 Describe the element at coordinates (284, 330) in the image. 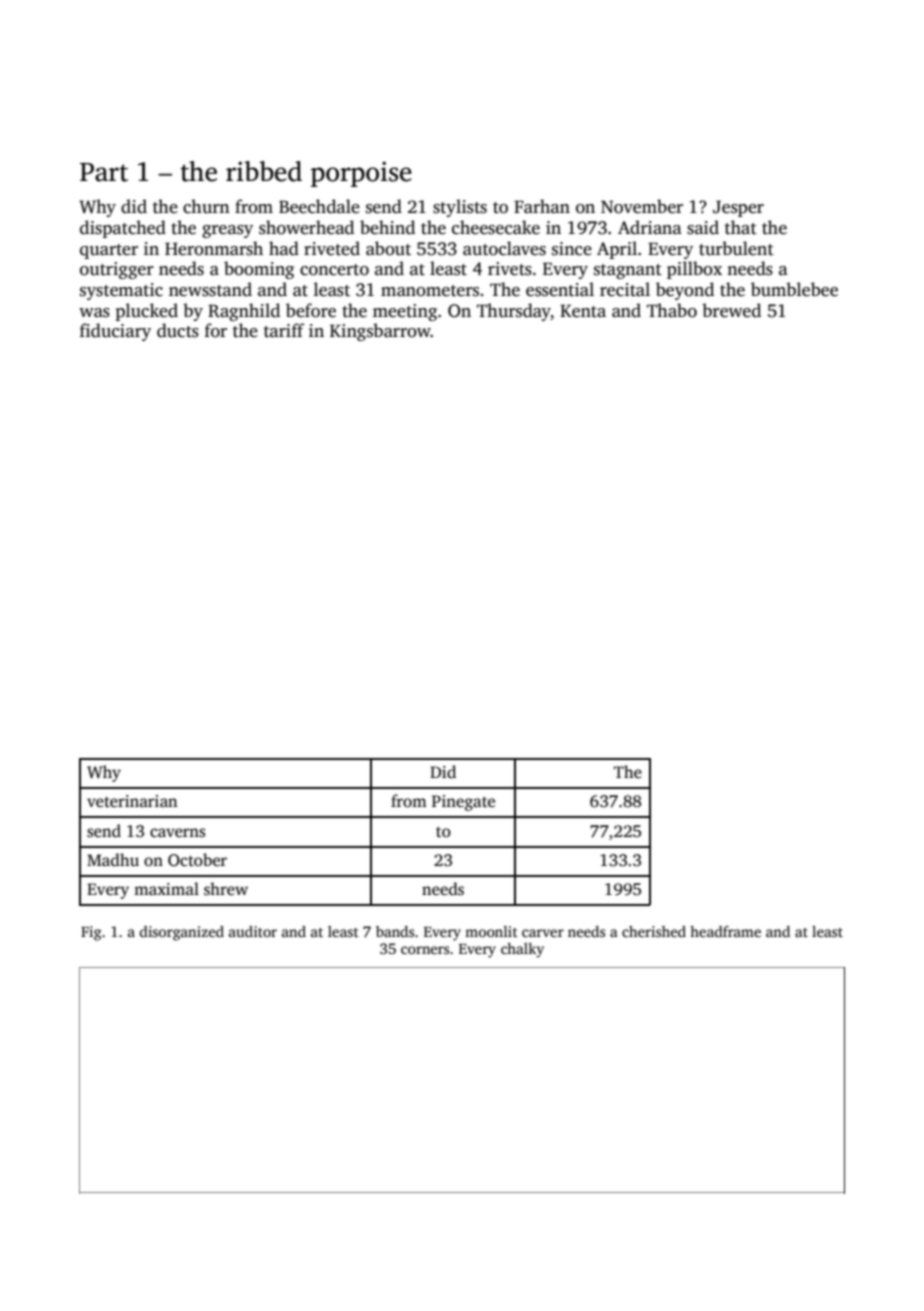

I see `tariff` at that location.
